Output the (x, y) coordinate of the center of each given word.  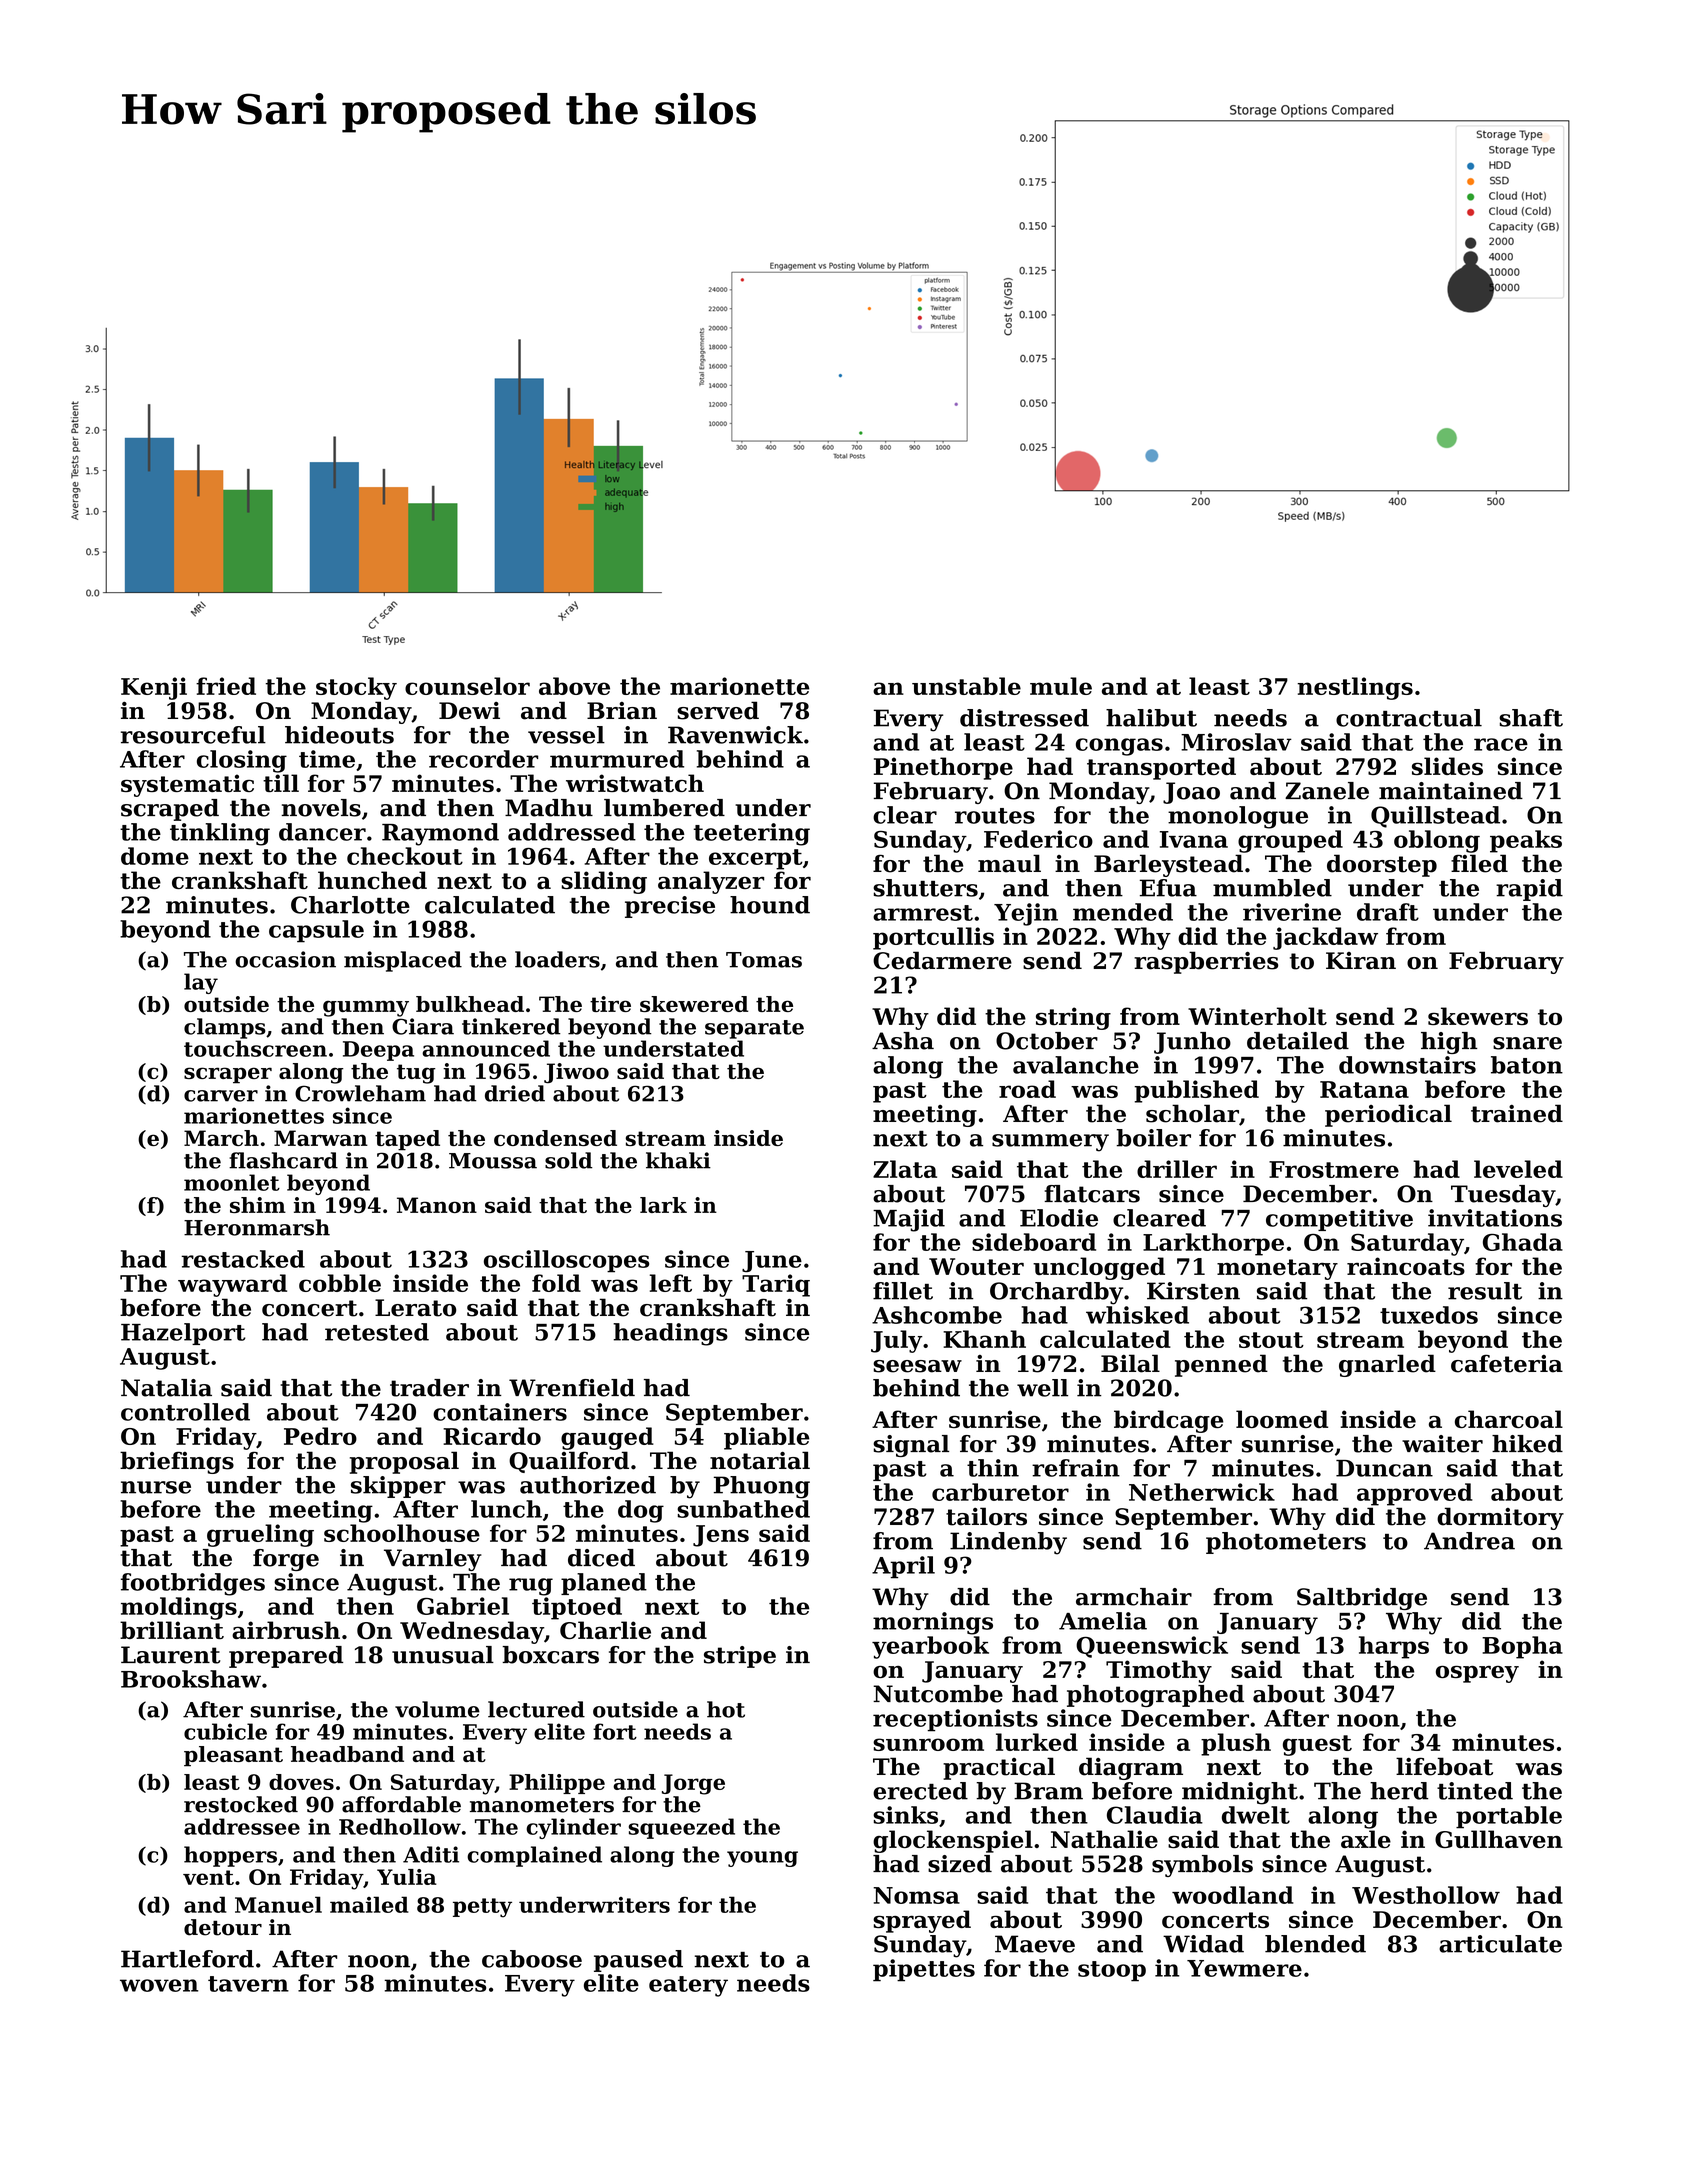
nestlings (1355, 688)
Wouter (976, 1266)
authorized (588, 1485)
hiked (1527, 1444)
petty (482, 1908)
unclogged (1099, 1268)
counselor (467, 686)
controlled (185, 1412)
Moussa (493, 1161)
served (718, 710)
